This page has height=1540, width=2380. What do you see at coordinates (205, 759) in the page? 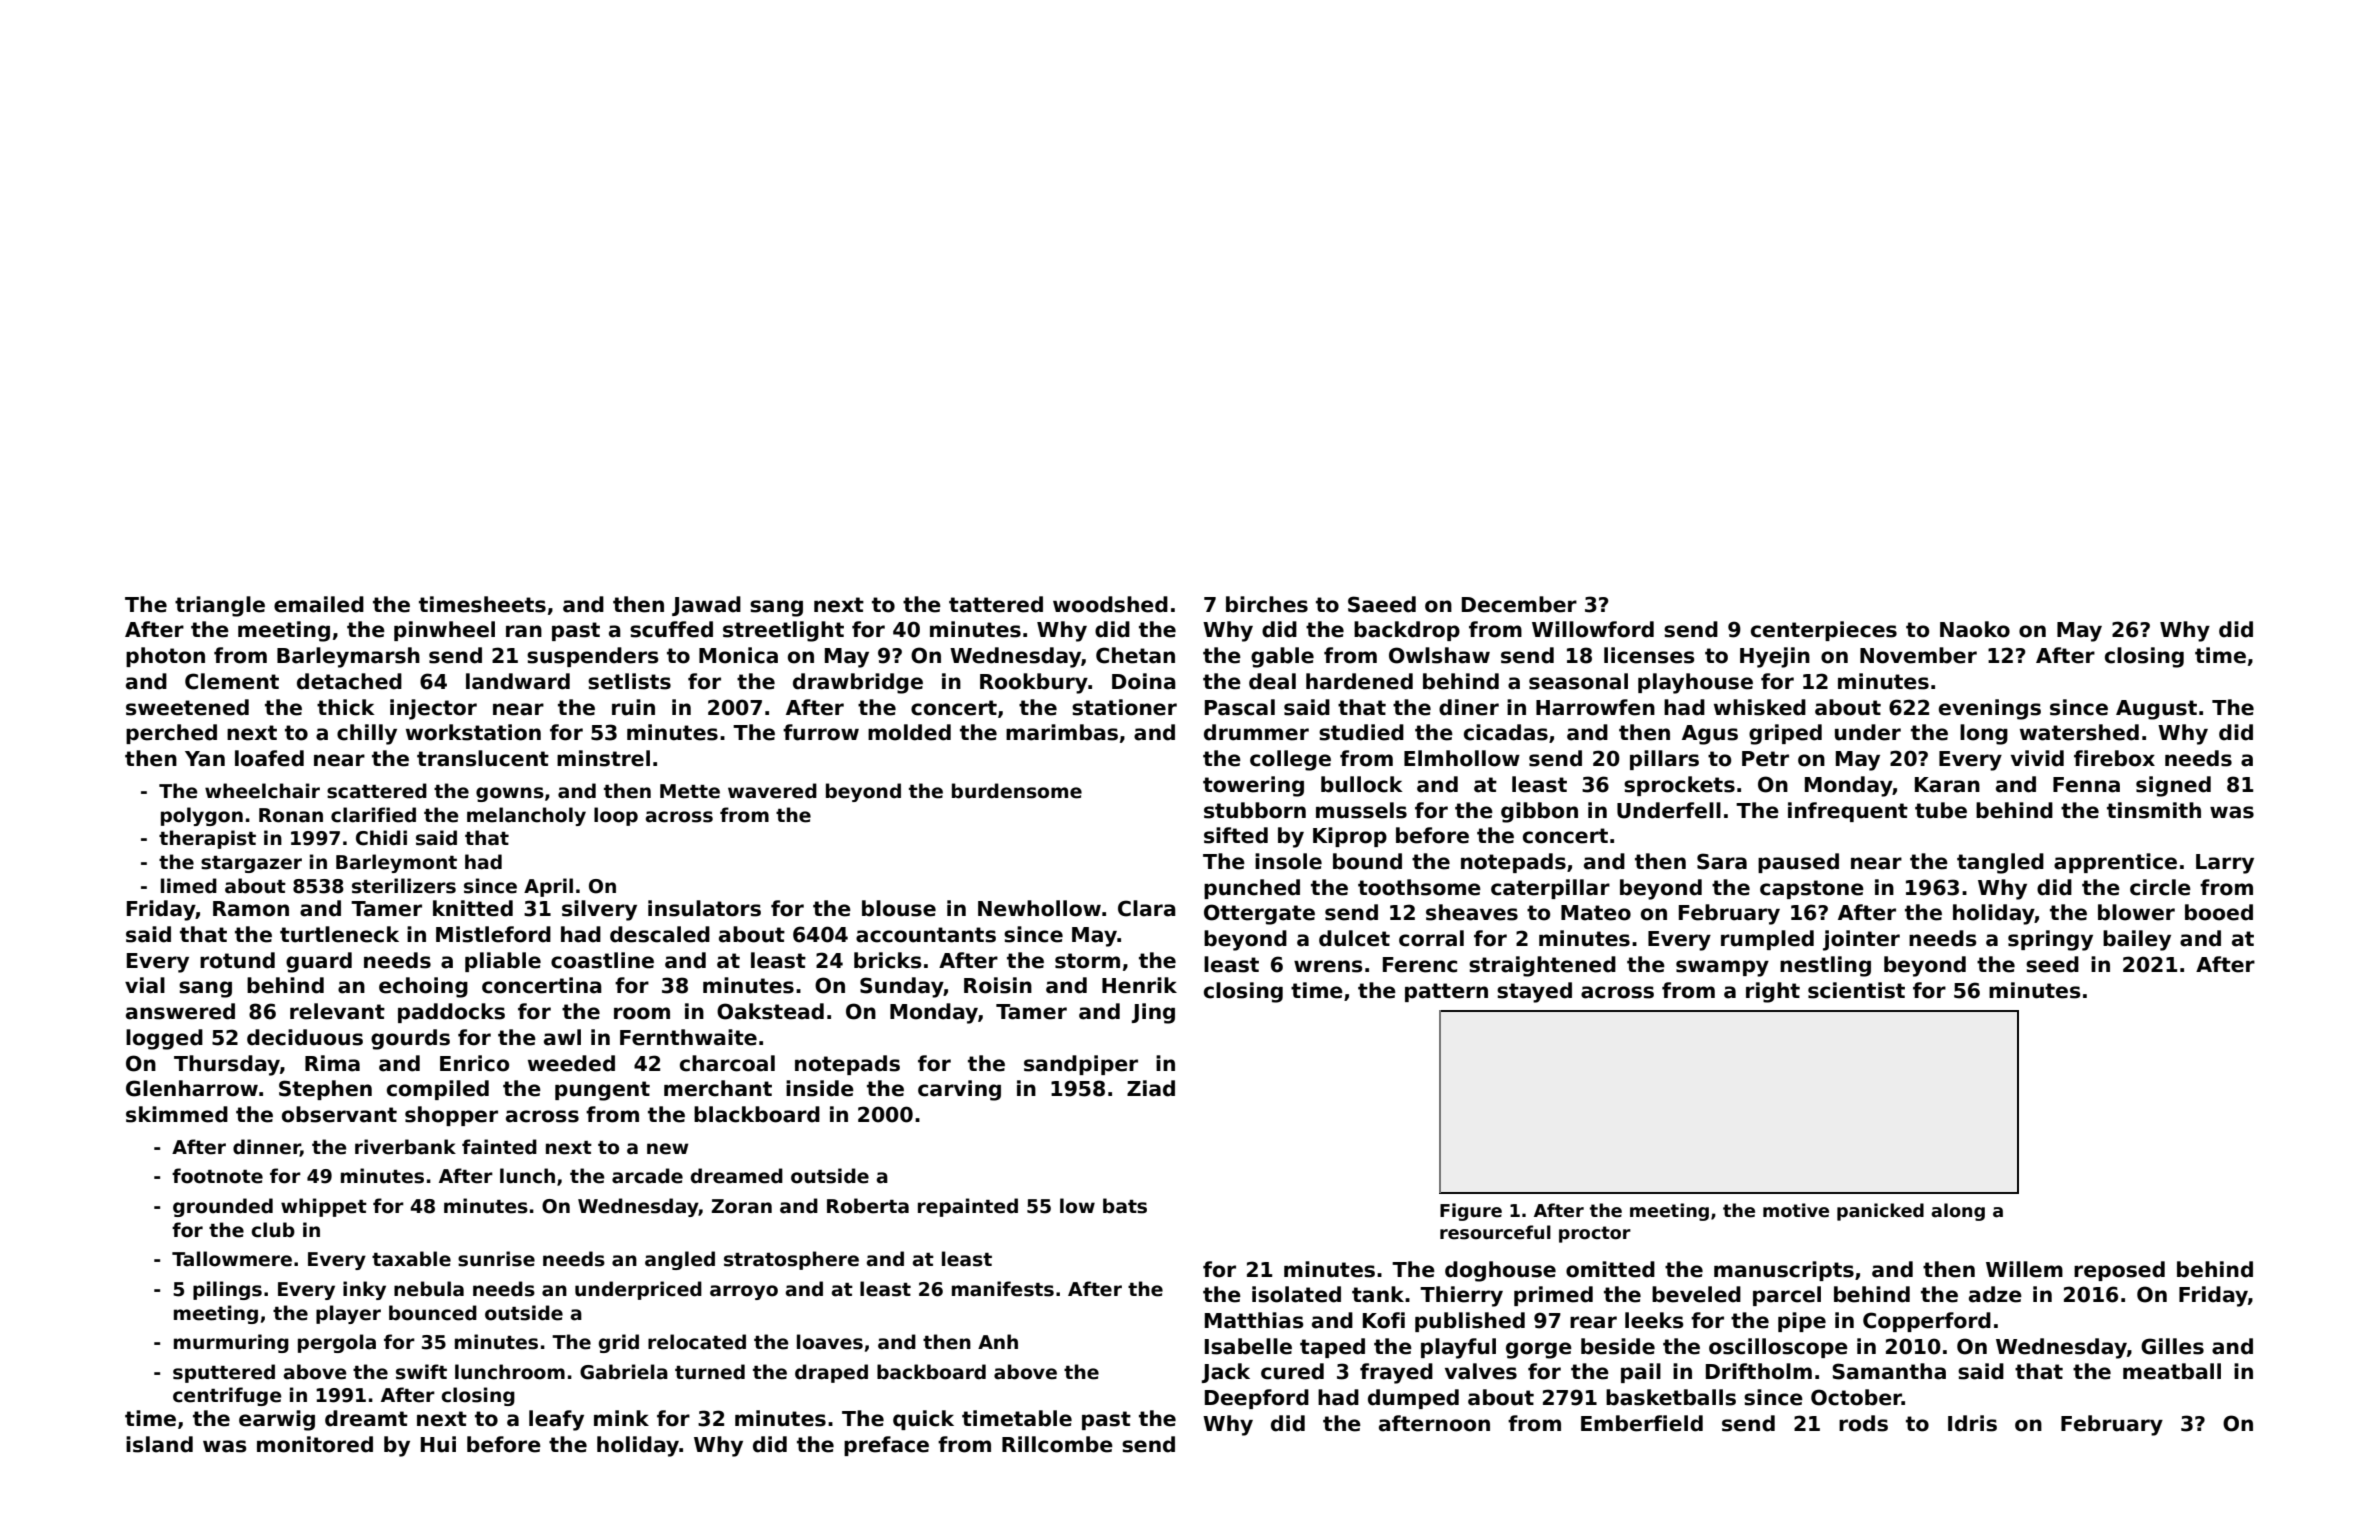
I see `Yan` at bounding box center [205, 759].
